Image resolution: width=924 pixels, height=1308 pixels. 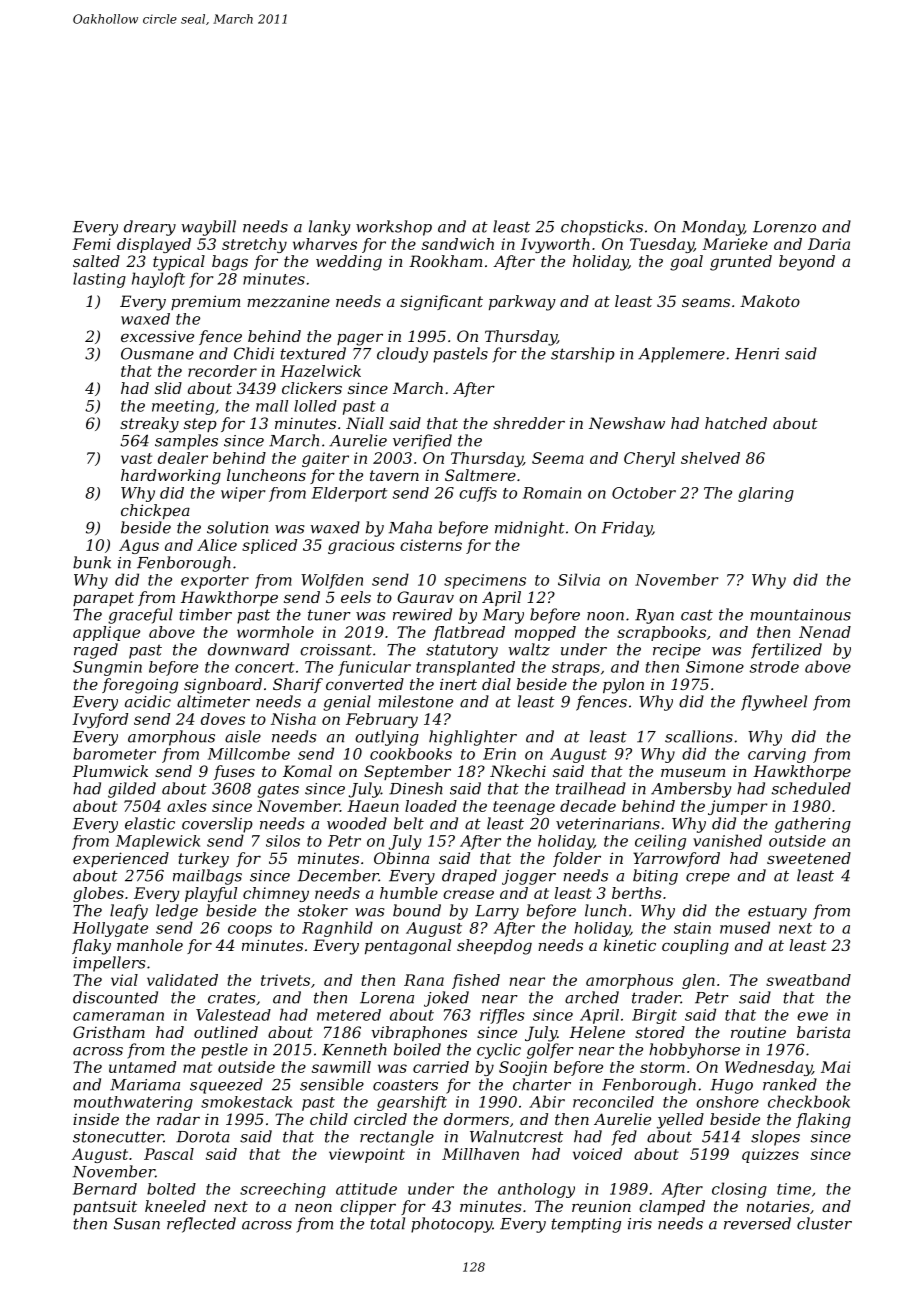 I want to click on ranked, so click(x=790, y=1084).
